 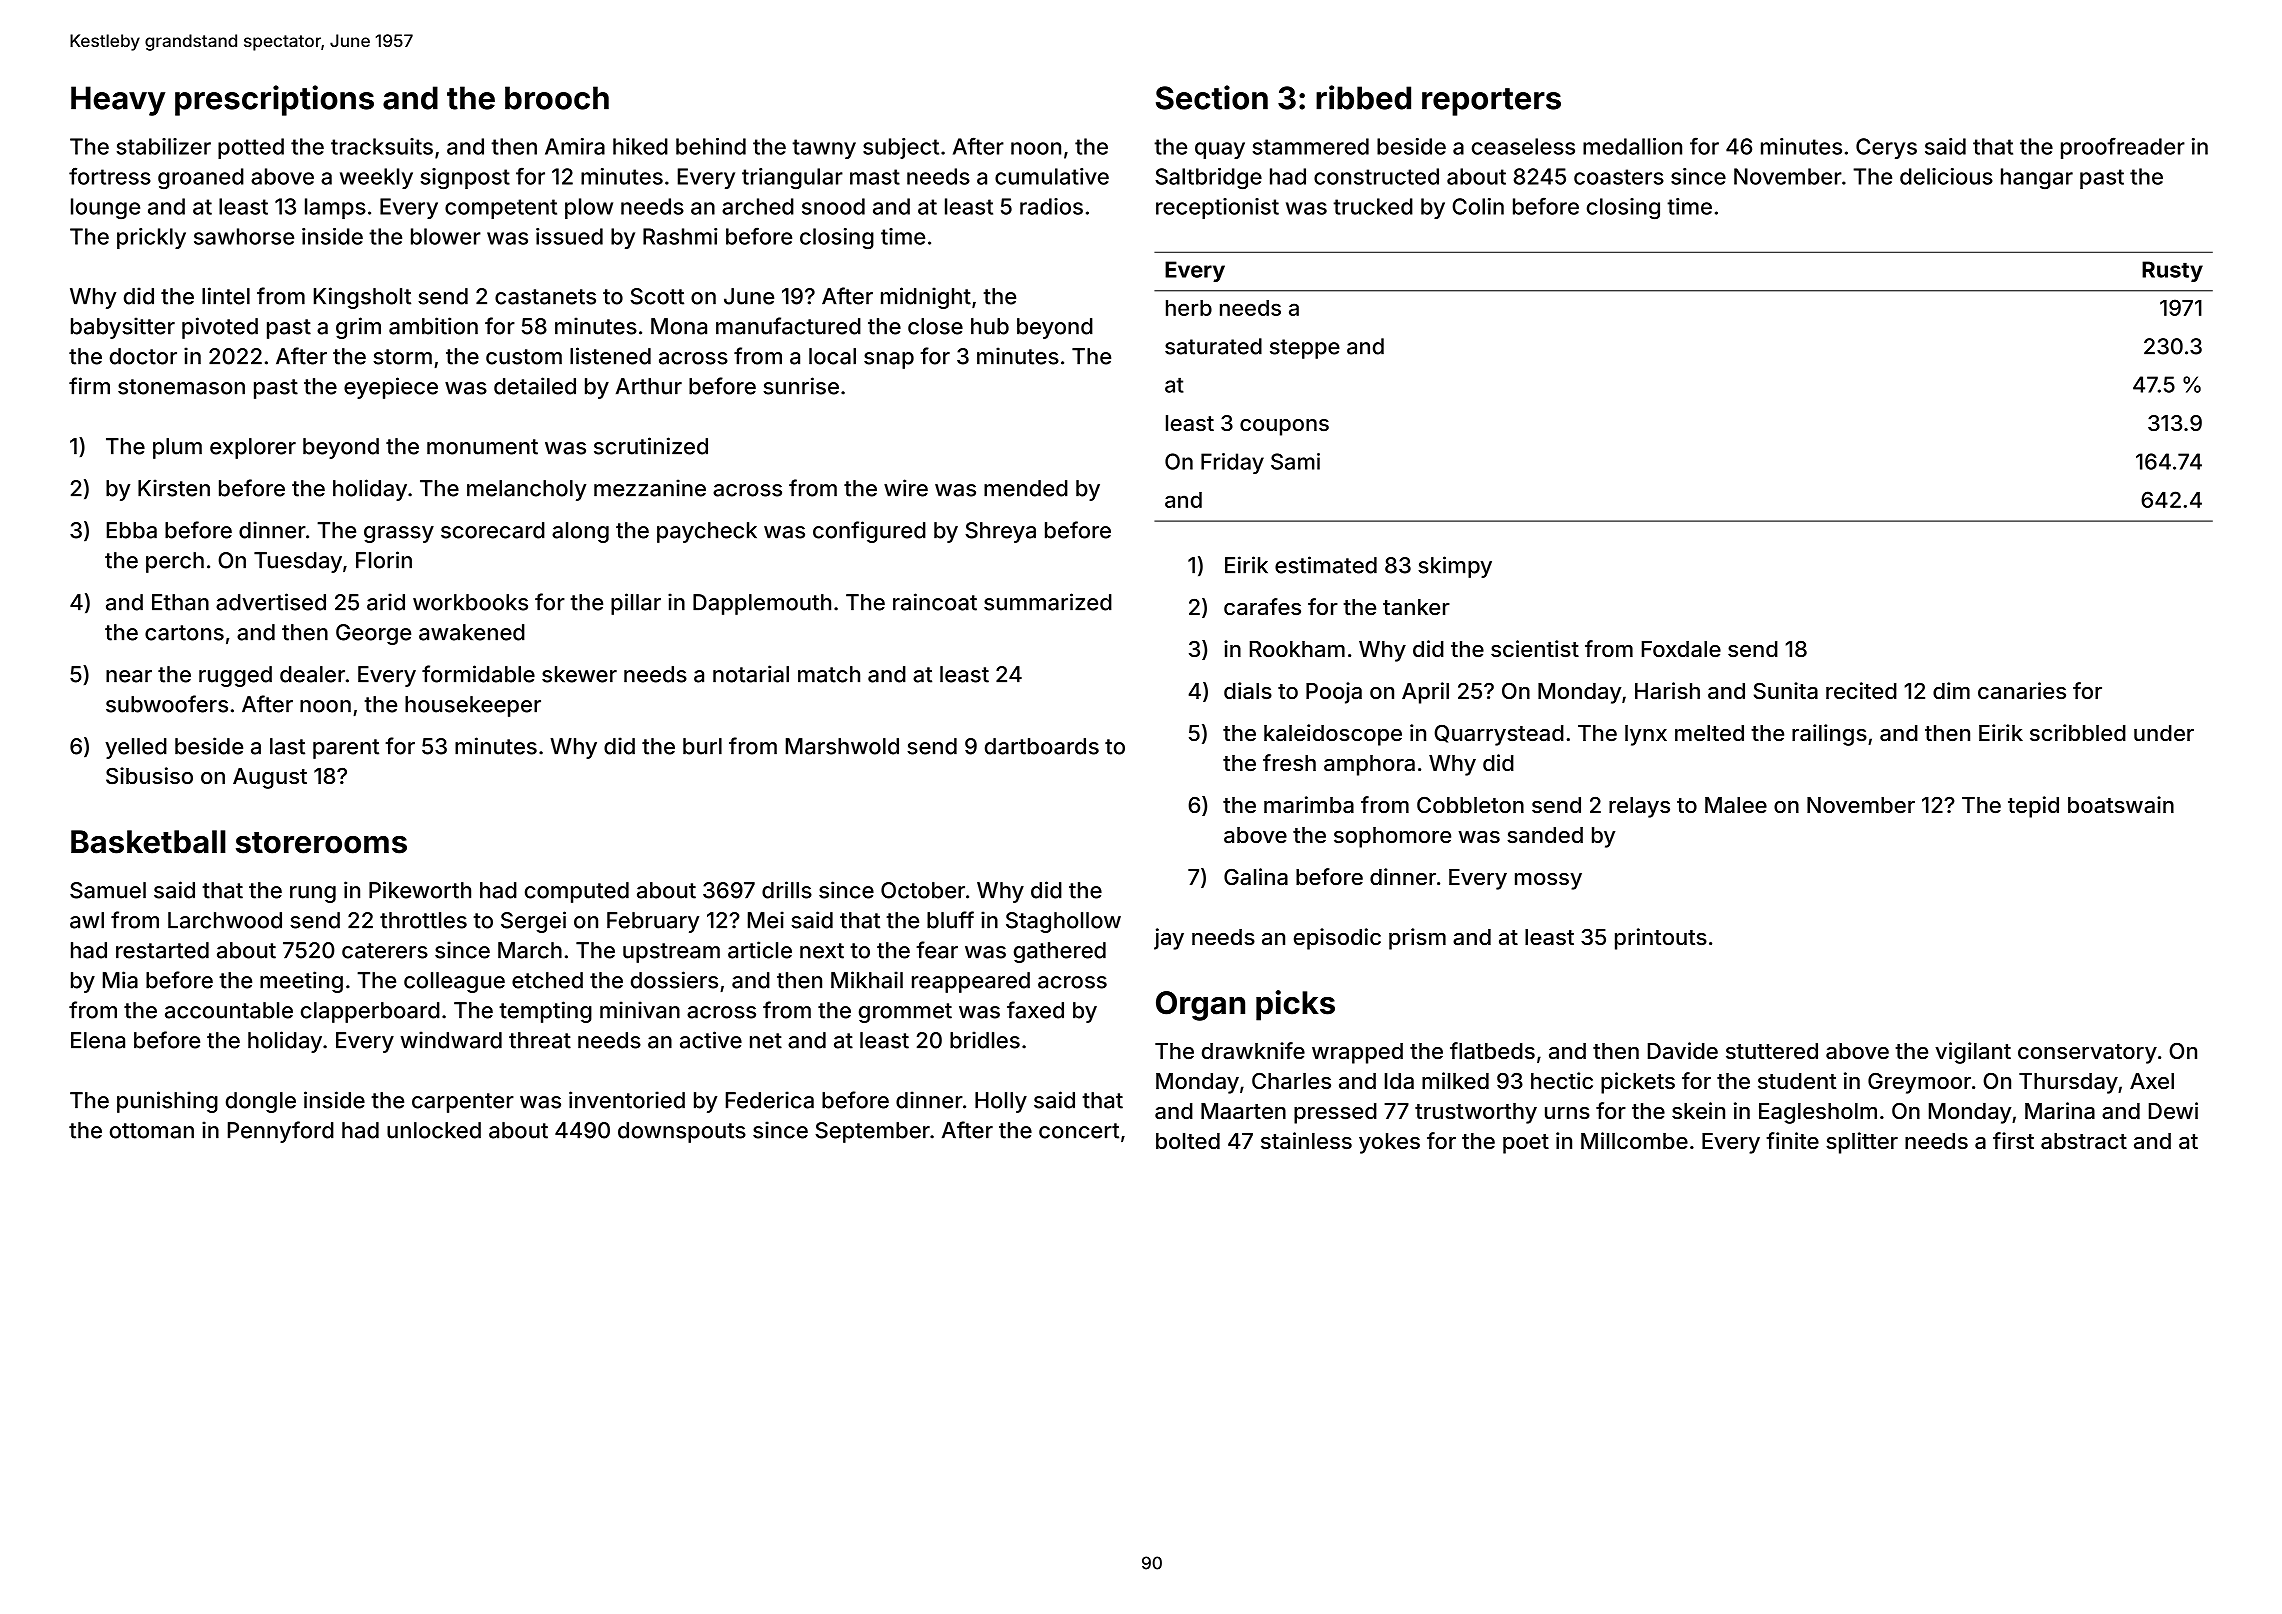 I want to click on Heavy, so click(x=118, y=101).
